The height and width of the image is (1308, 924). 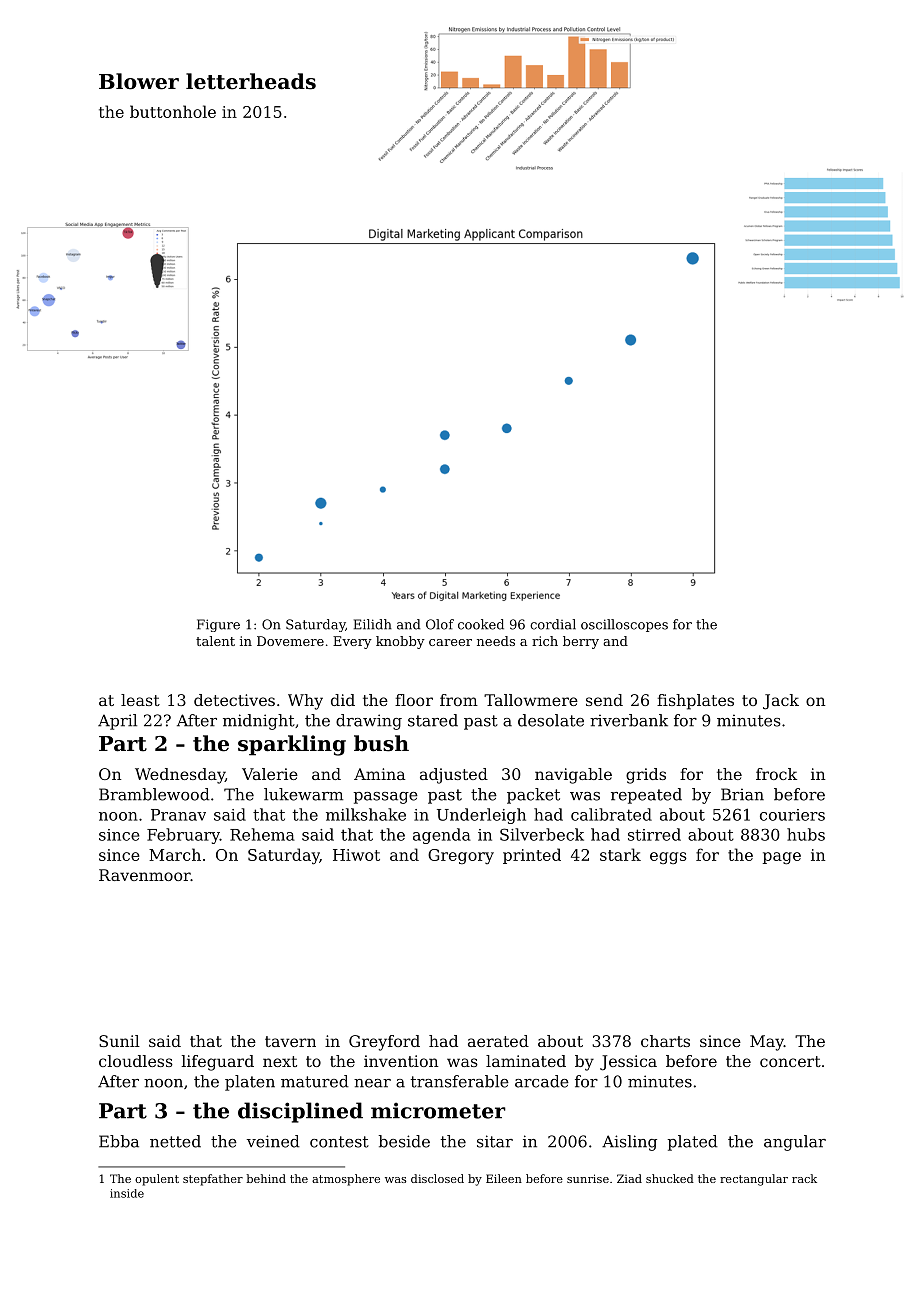 I want to click on buttonhole, so click(x=173, y=111).
